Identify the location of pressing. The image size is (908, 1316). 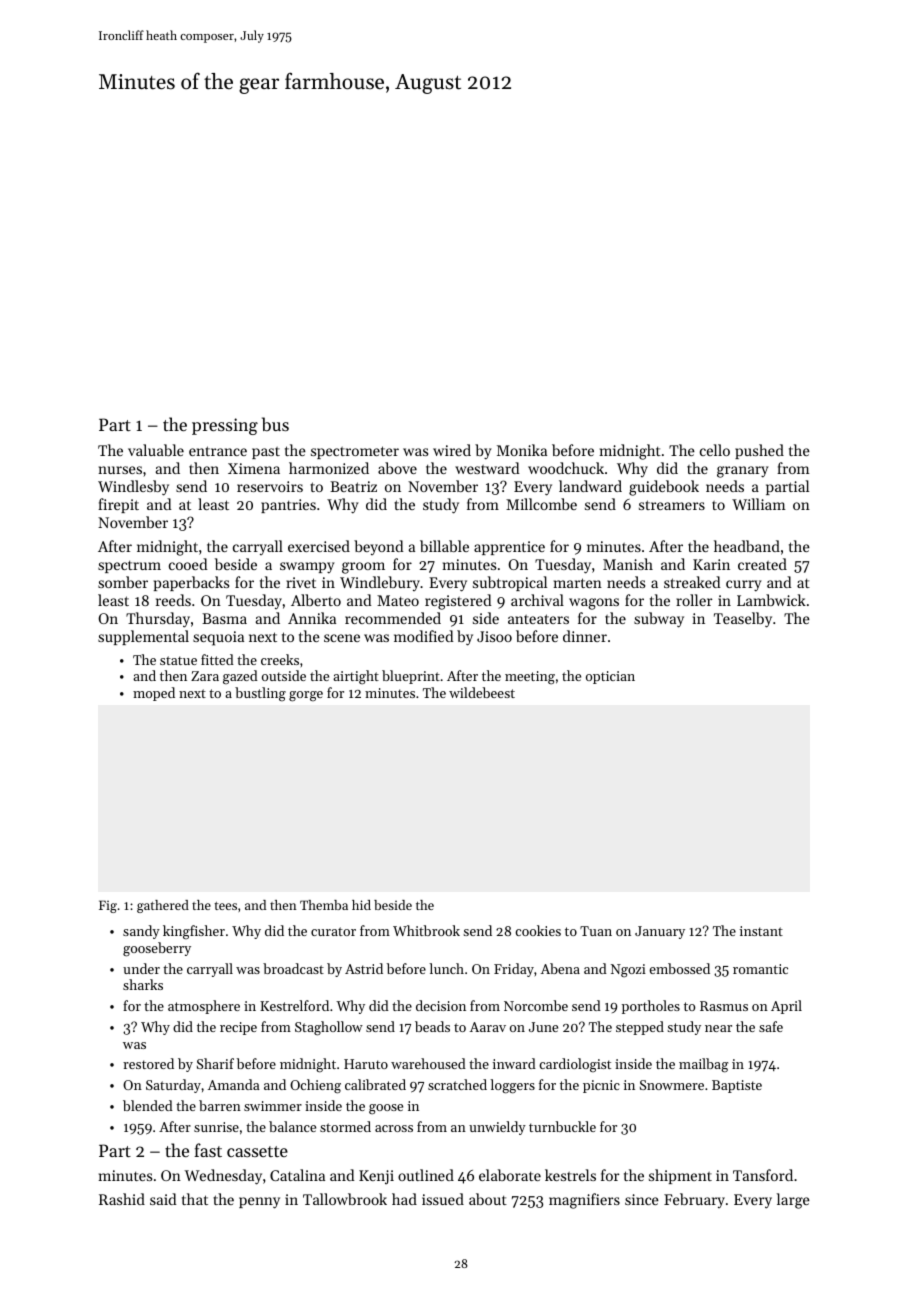
(225, 426).
